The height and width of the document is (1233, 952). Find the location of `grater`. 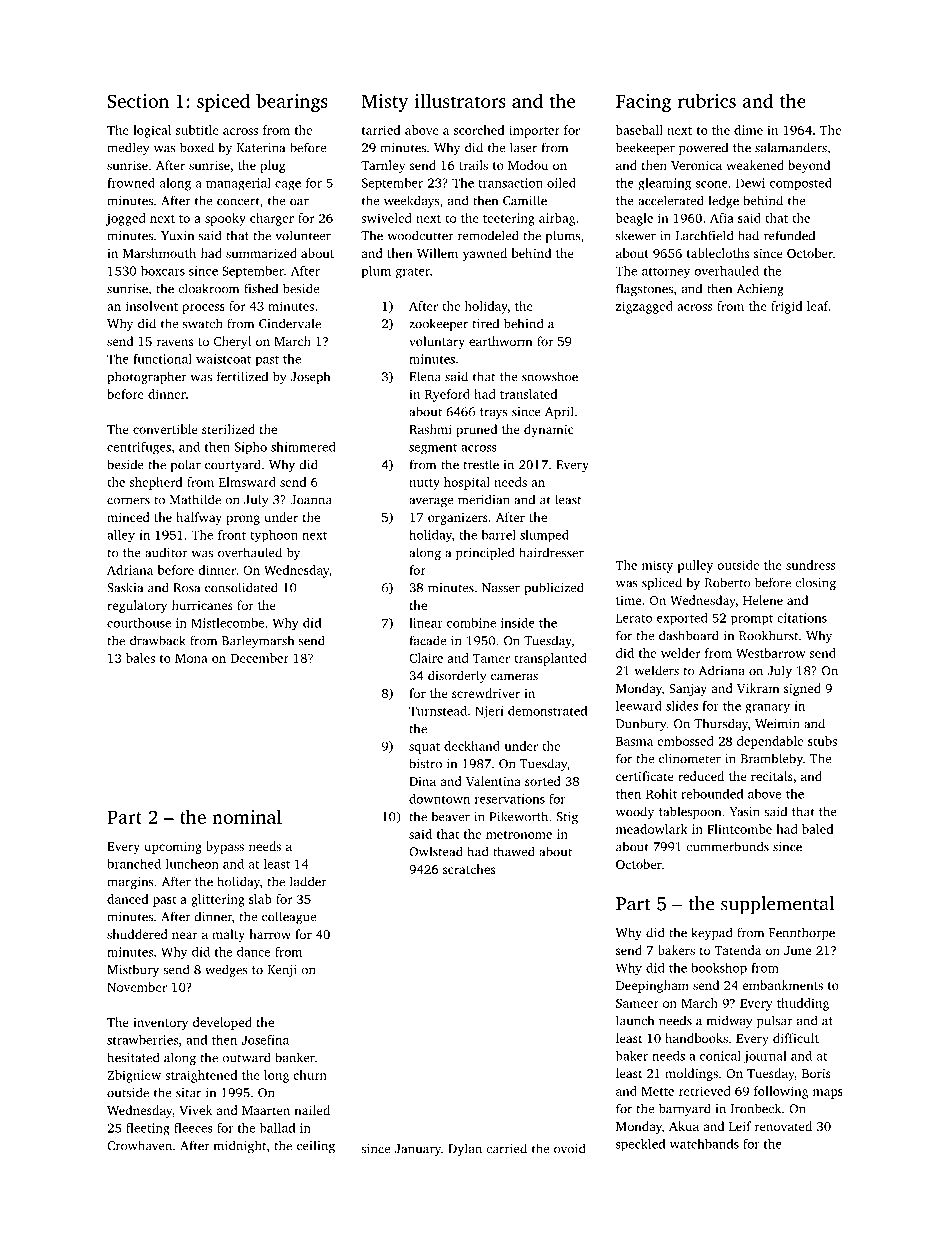

grater is located at coordinates (413, 273).
